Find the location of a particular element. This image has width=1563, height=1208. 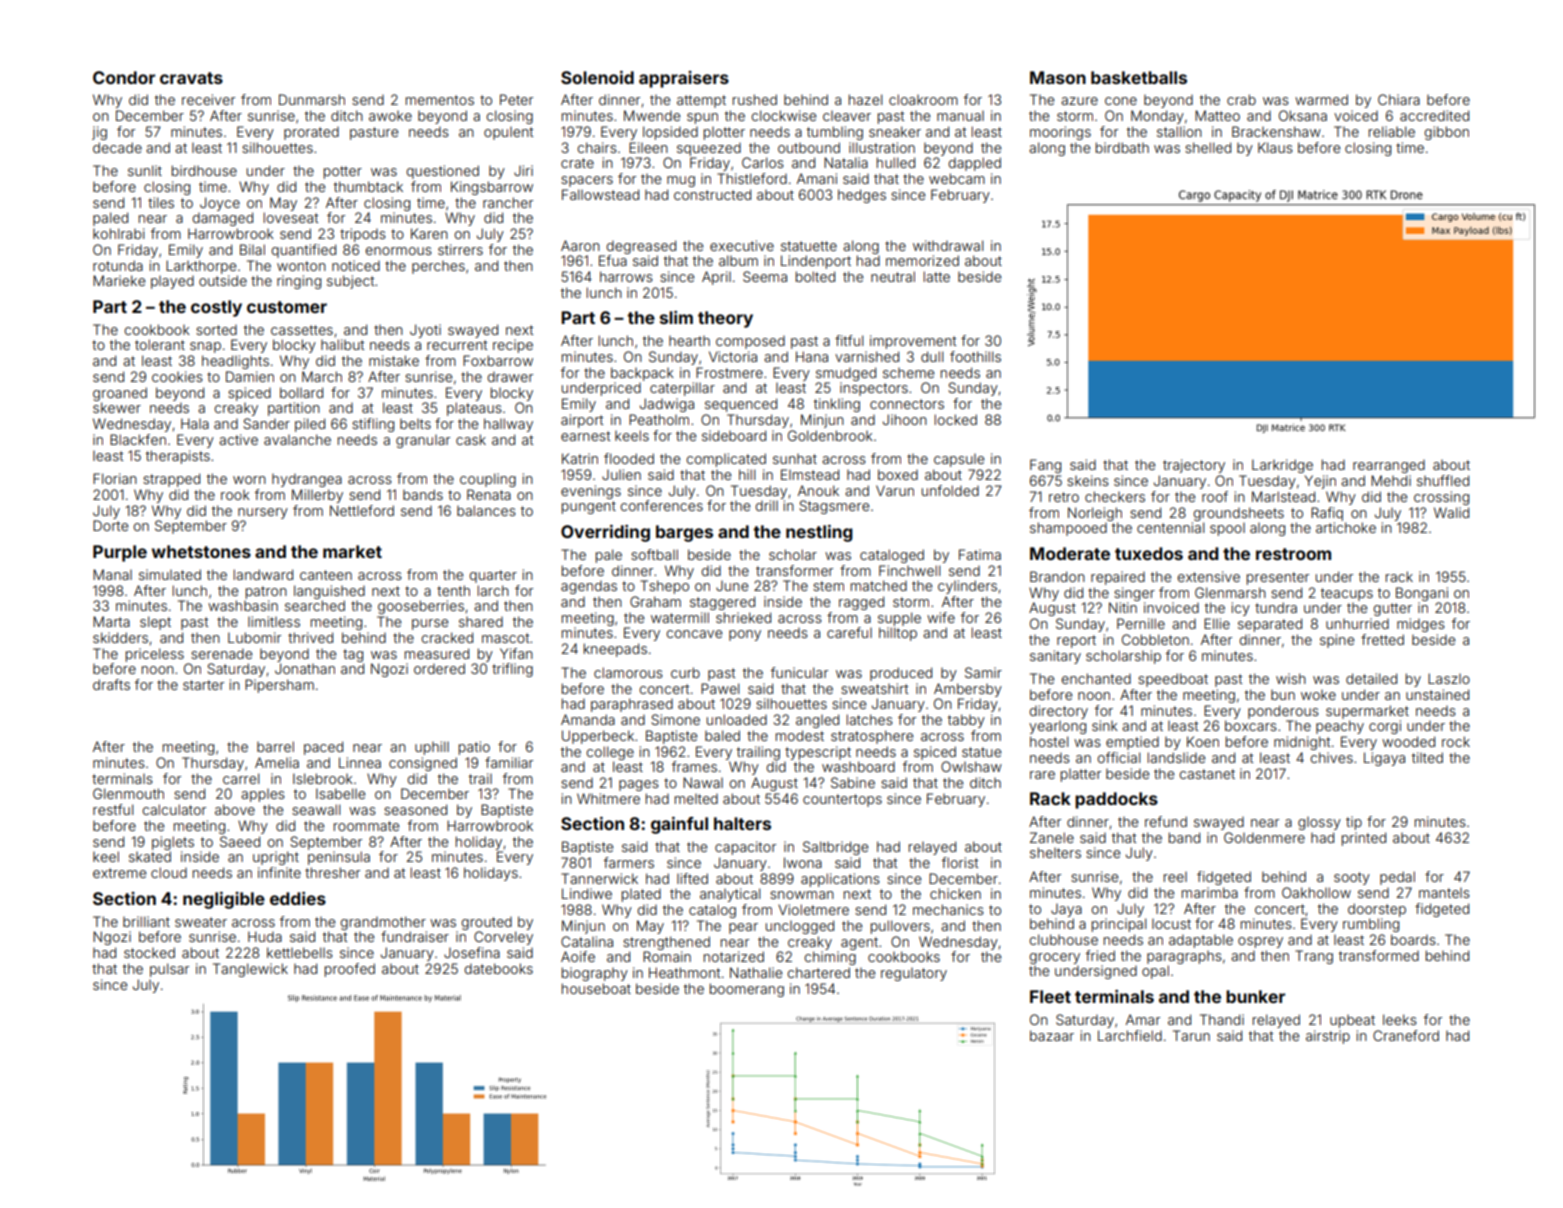

pullovers is located at coordinates (900, 927).
